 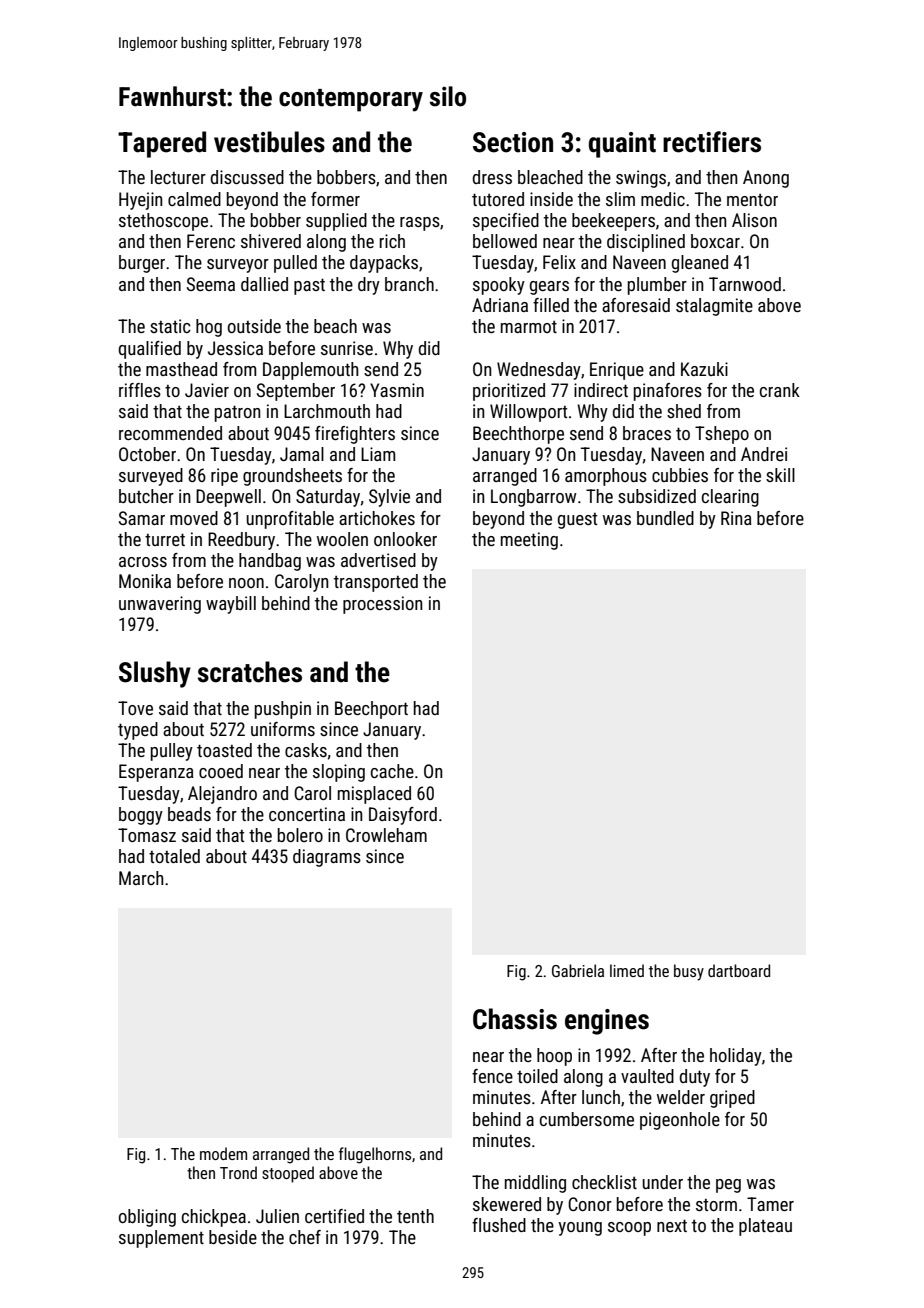 I want to click on Beechthorpe, so click(x=518, y=435).
